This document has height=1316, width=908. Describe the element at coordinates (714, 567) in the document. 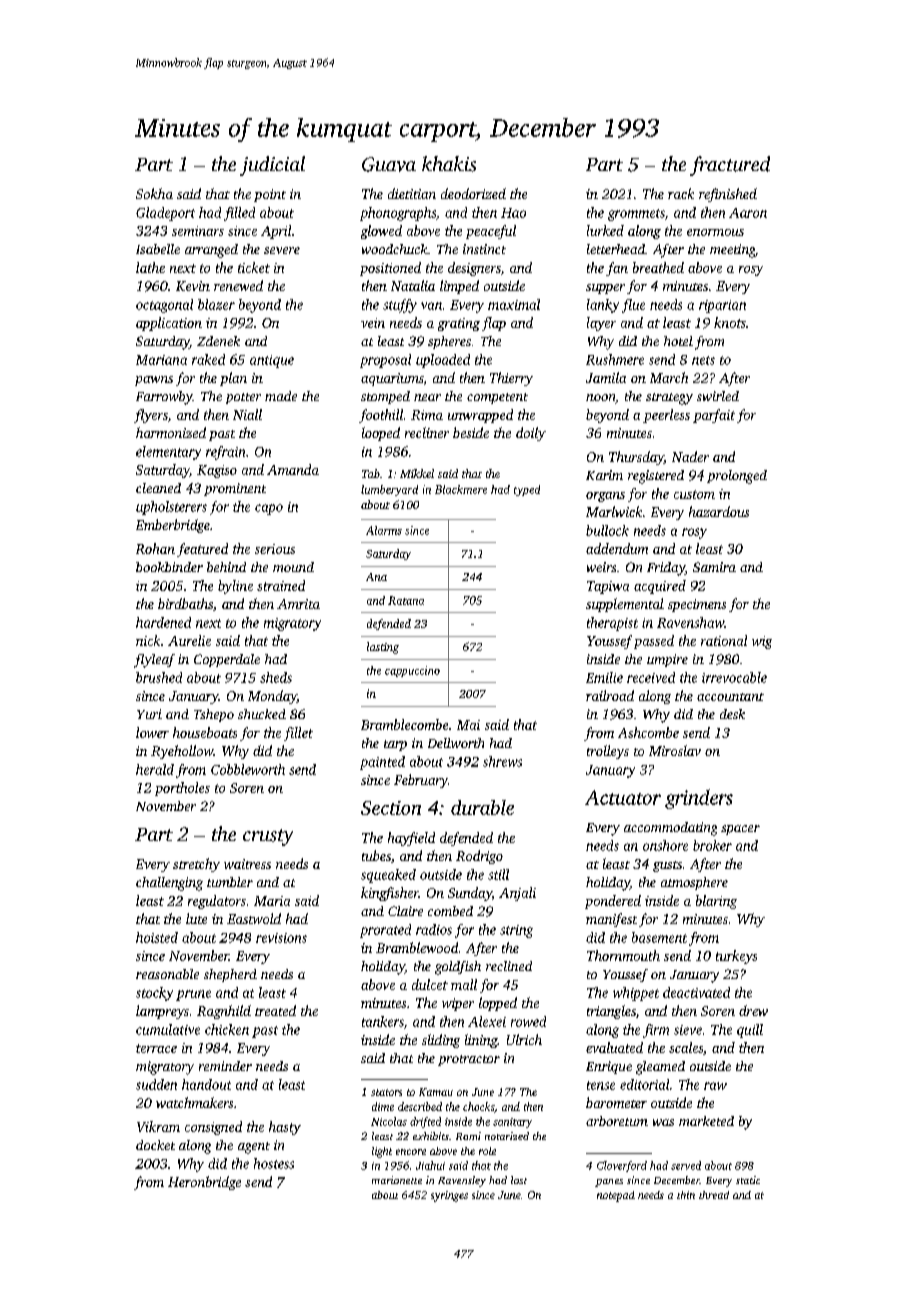

I see `Samira` at that location.
